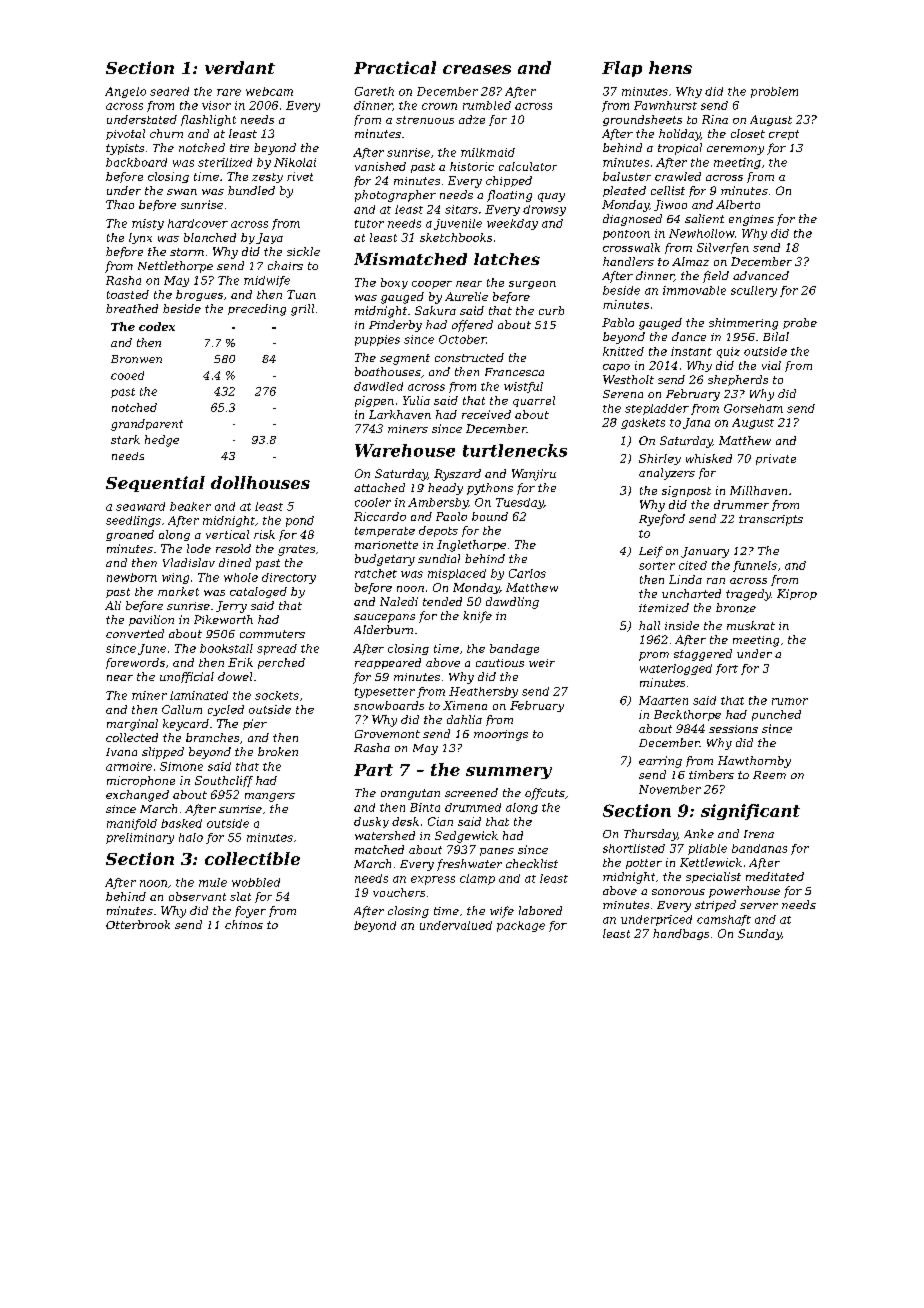  What do you see at coordinates (395, 196) in the screenshot?
I see `photographer` at bounding box center [395, 196].
